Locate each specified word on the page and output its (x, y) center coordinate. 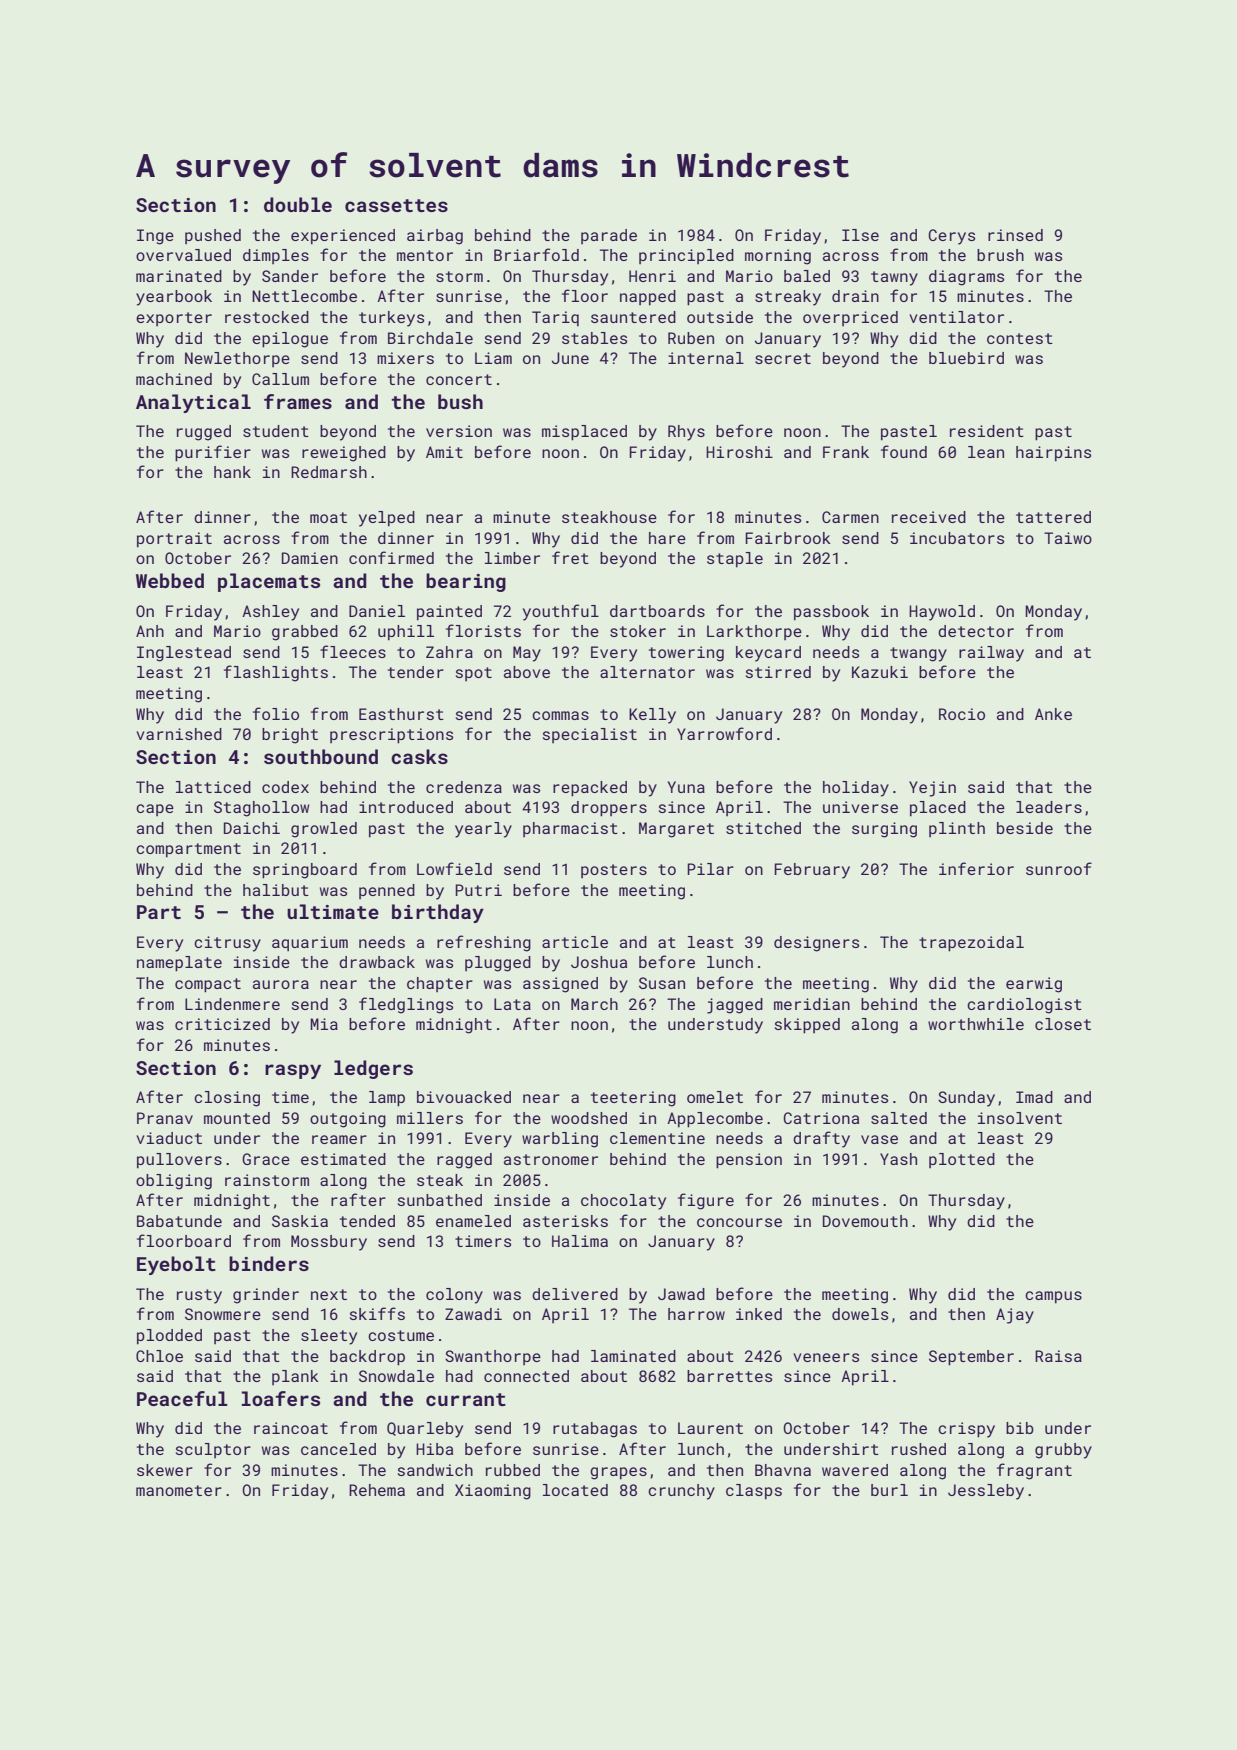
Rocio (962, 714)
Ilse (860, 235)
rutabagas (595, 1430)
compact (208, 985)
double (298, 204)
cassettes (396, 205)
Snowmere (223, 1314)
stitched (763, 828)
